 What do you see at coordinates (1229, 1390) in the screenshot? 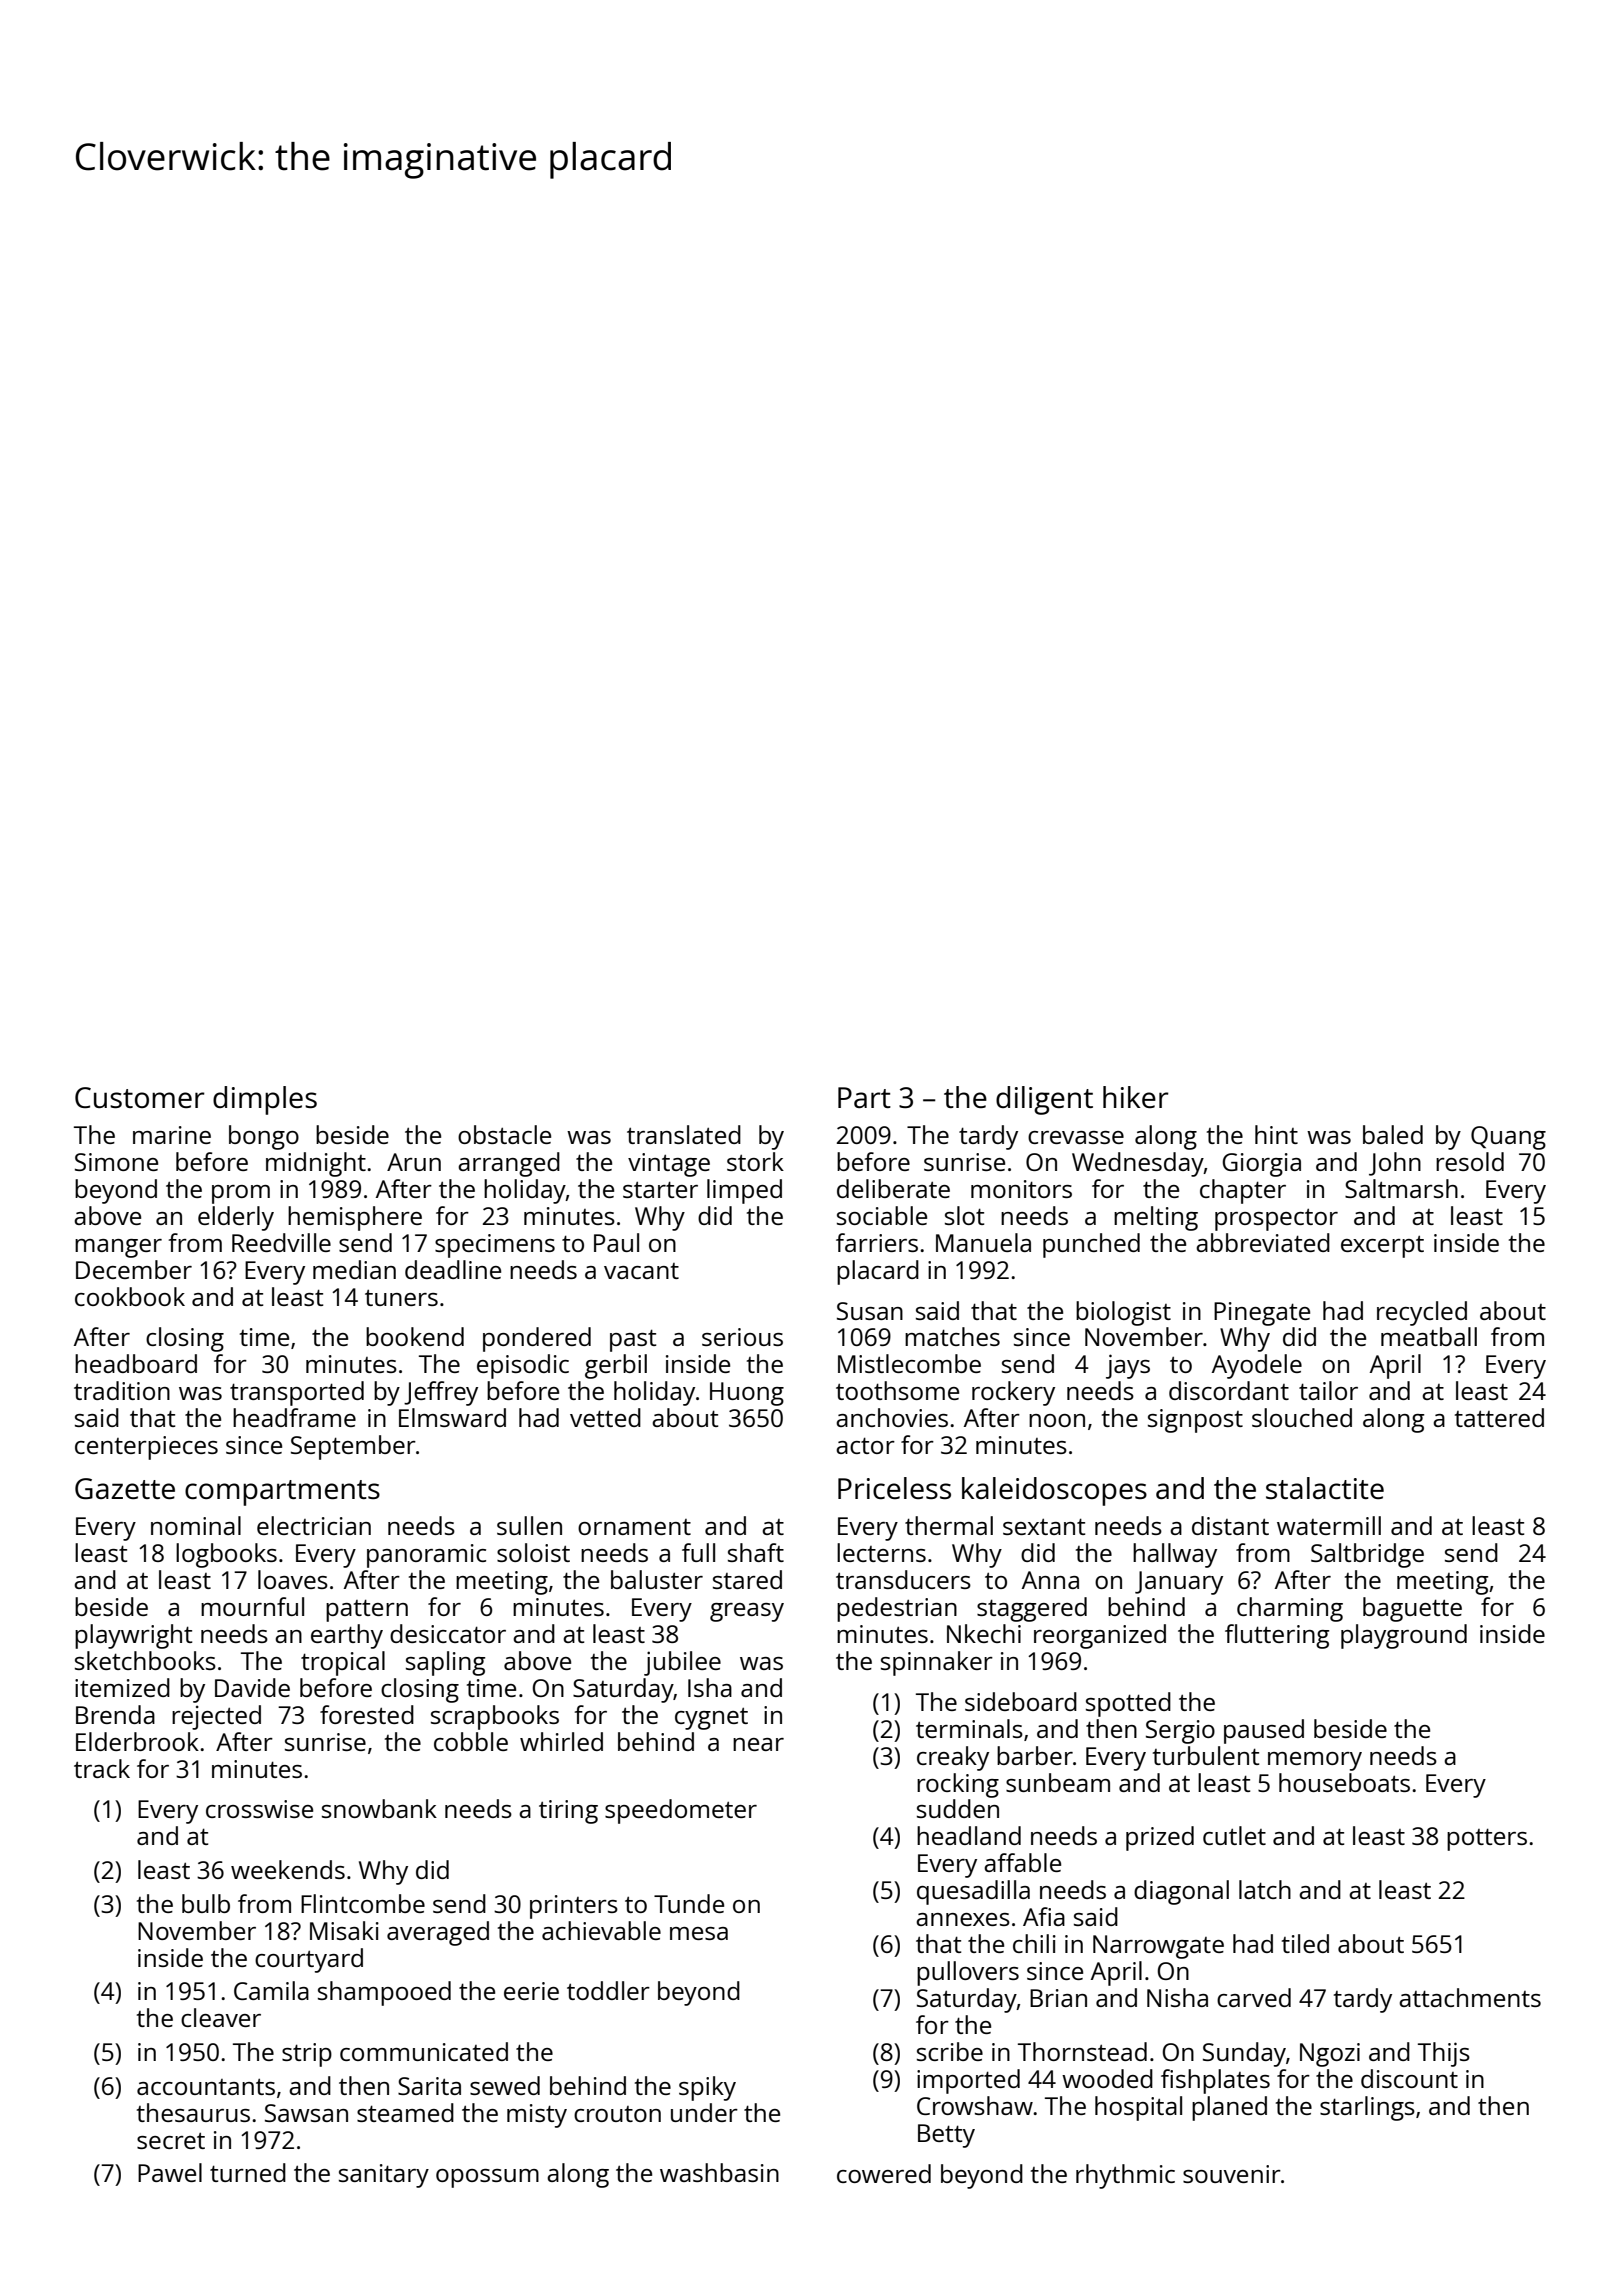
I see `discordant` at bounding box center [1229, 1390].
